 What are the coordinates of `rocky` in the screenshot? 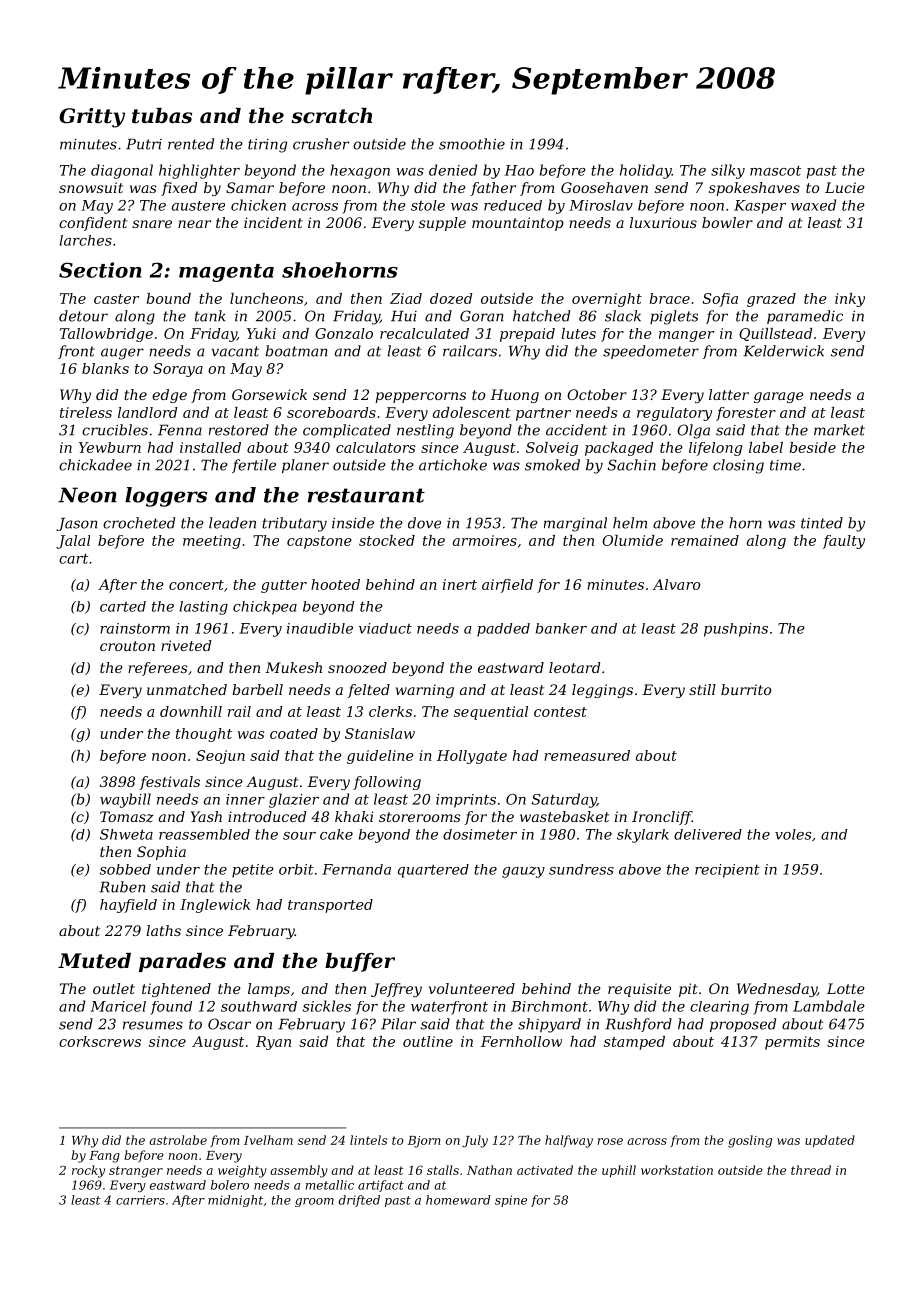 It's located at (88, 1171).
